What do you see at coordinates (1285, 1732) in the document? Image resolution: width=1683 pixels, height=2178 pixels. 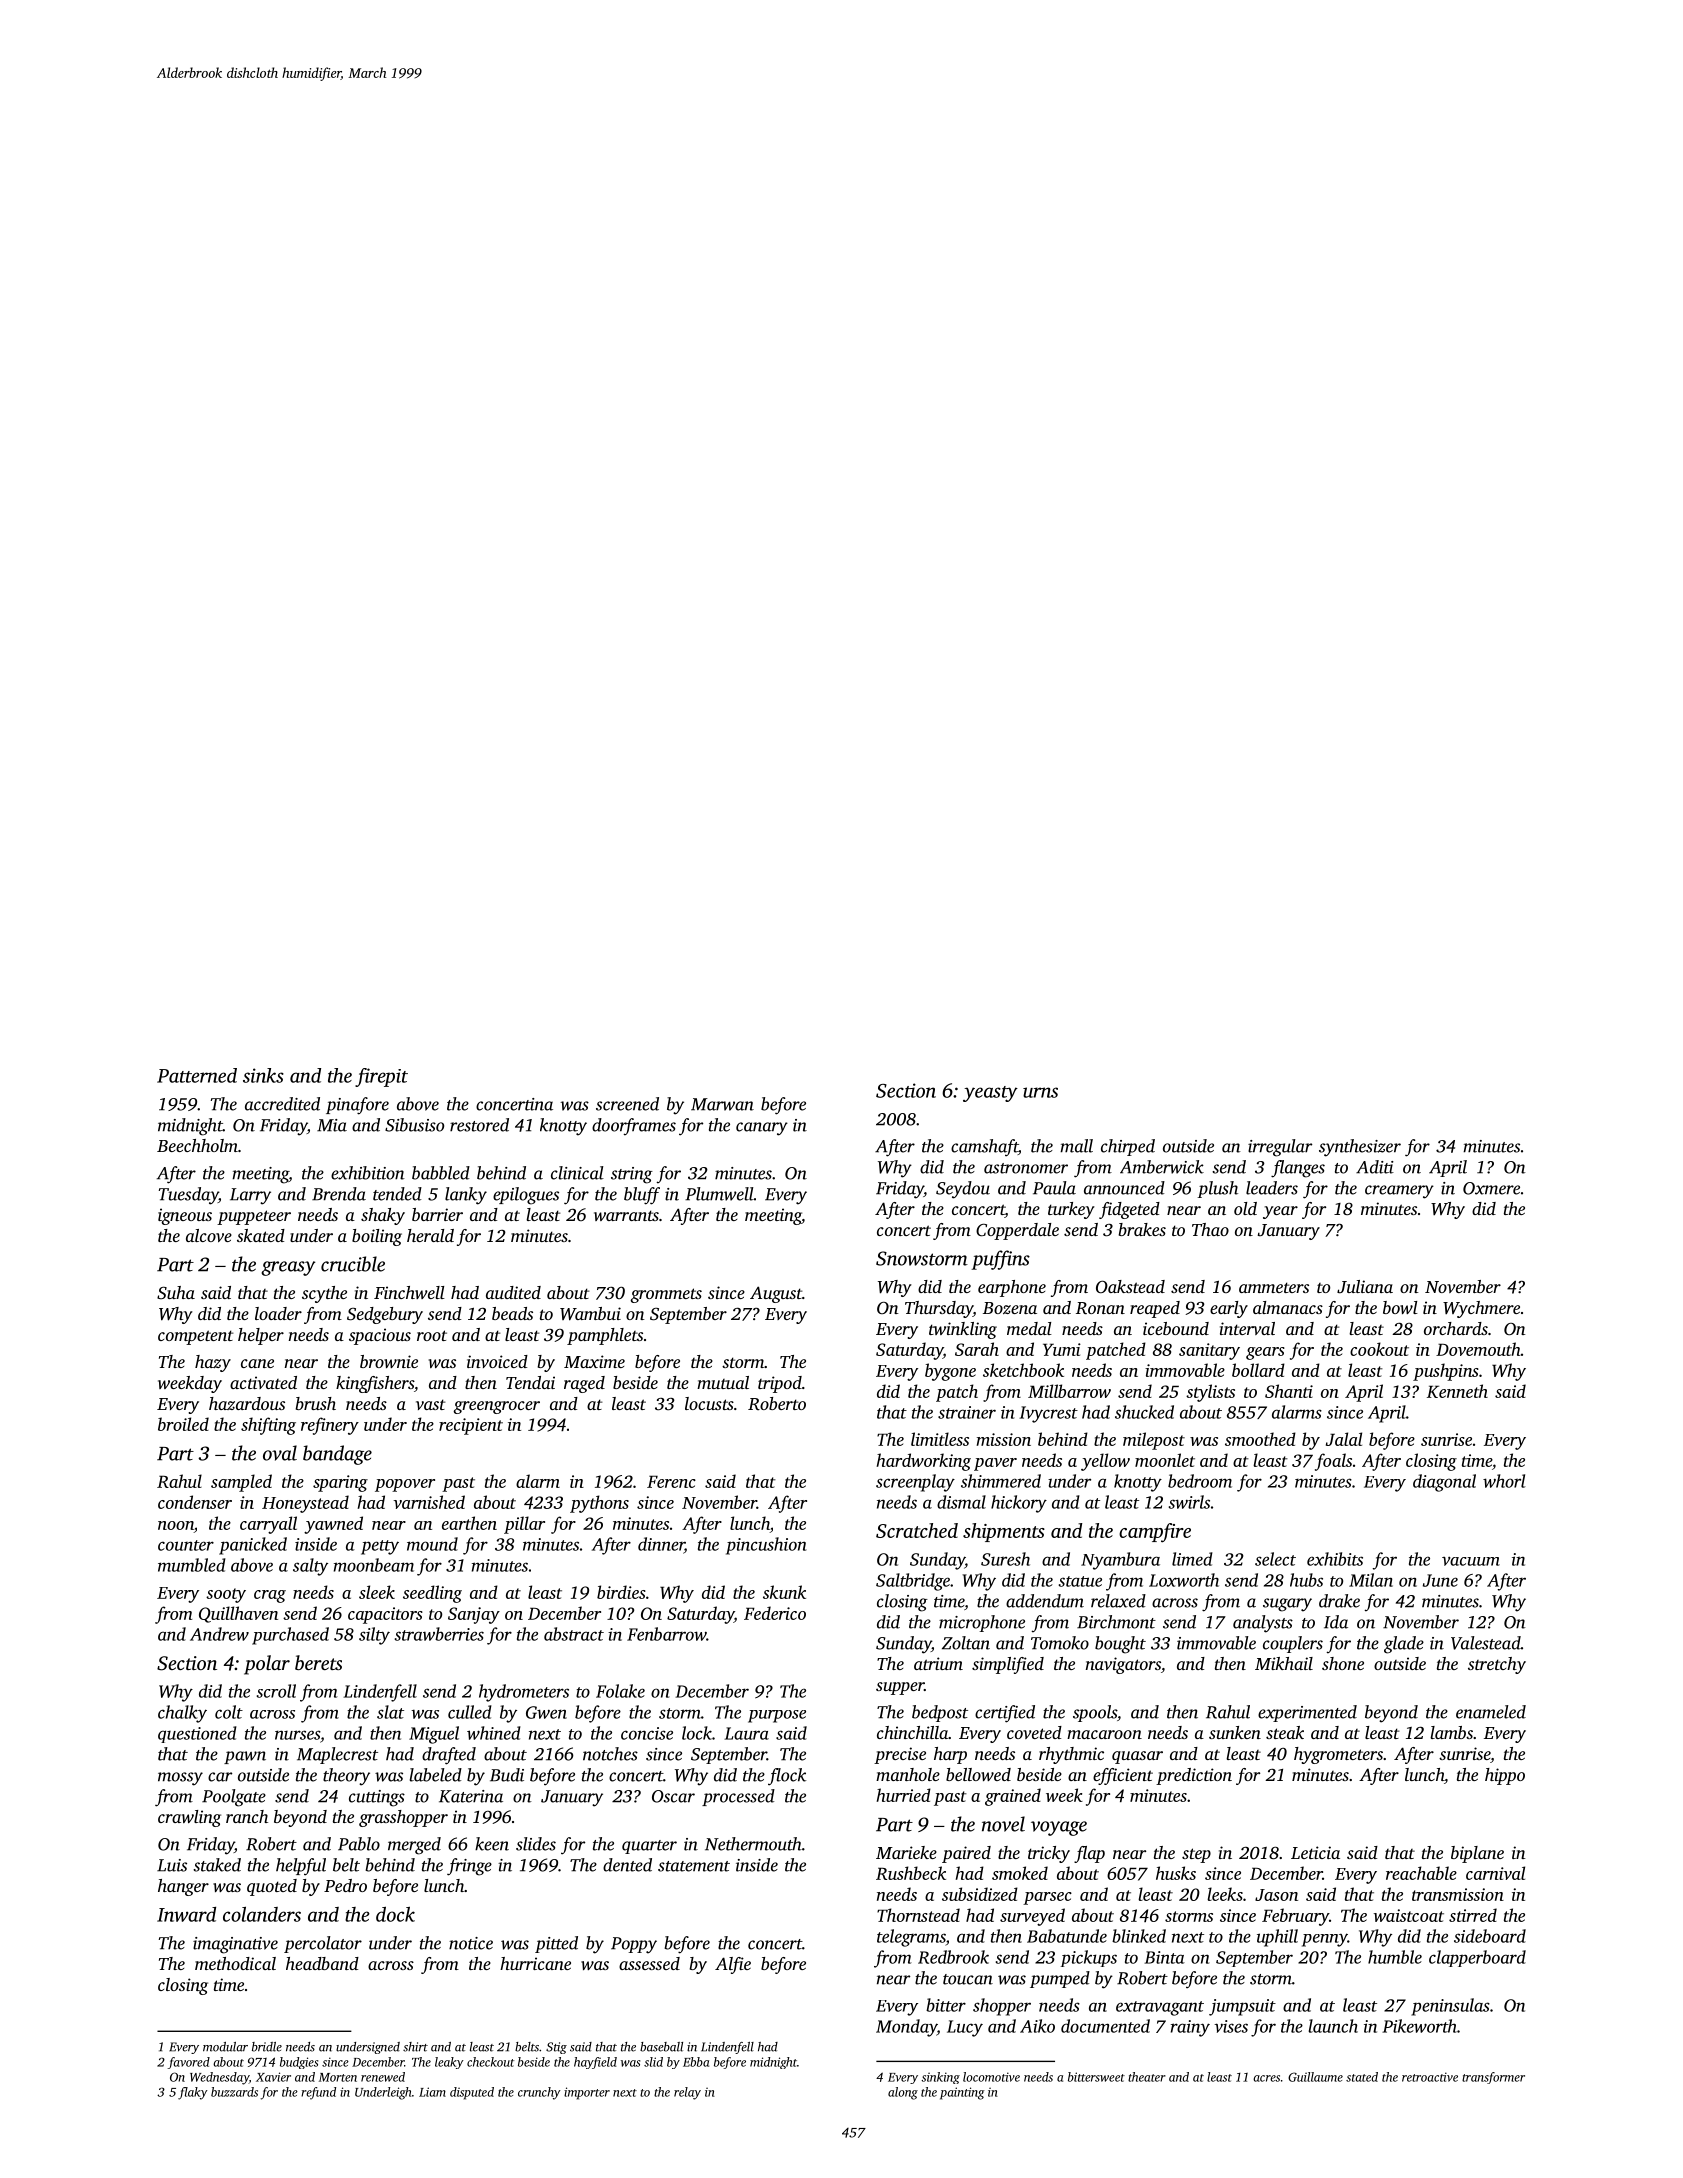 I see `steak` at bounding box center [1285, 1732].
